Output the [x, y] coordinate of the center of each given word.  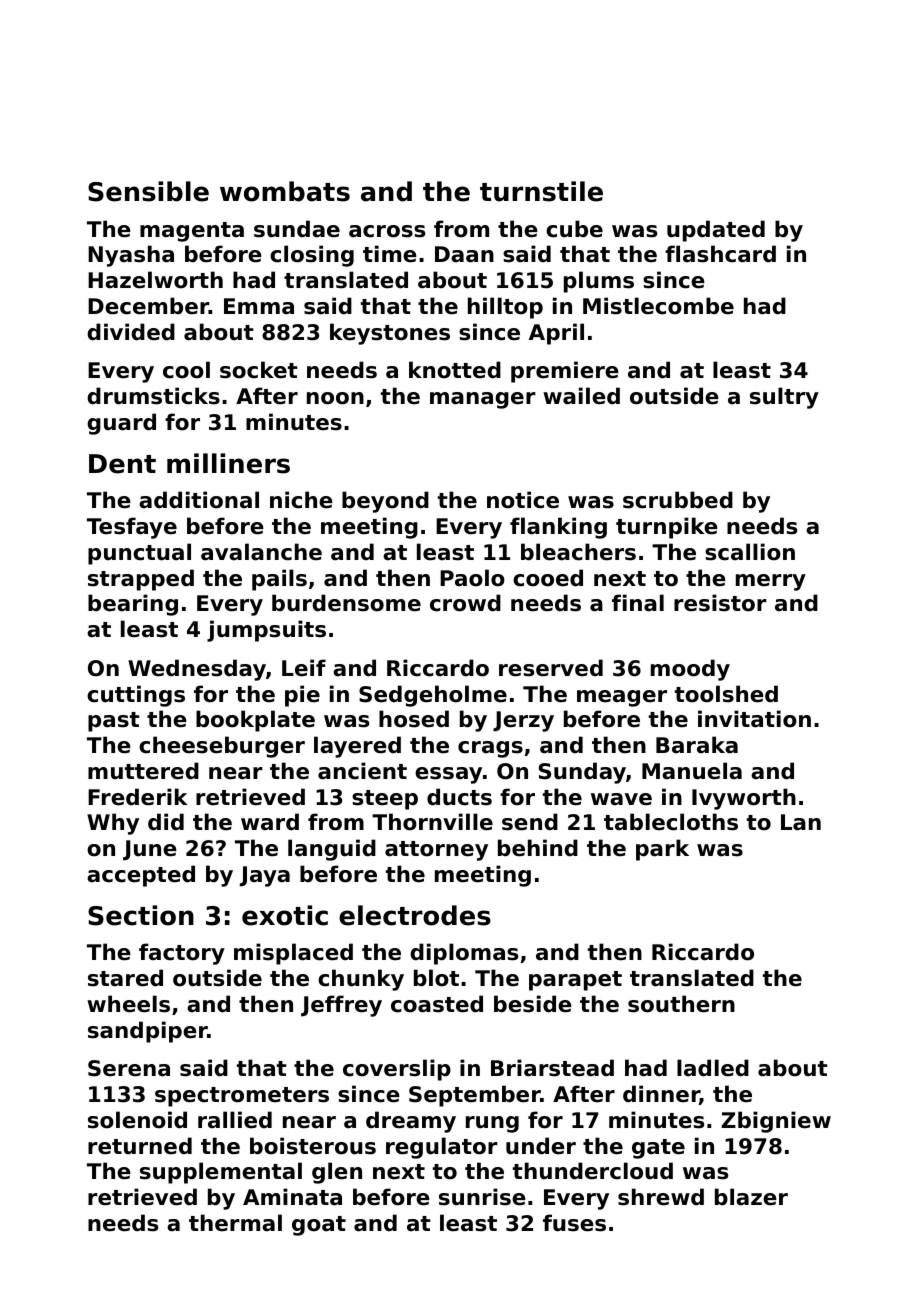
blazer [751, 1197]
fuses [574, 1223]
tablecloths [671, 822]
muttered [143, 771]
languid [332, 850]
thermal [235, 1223]
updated [716, 231]
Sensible [148, 191]
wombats [285, 191]
